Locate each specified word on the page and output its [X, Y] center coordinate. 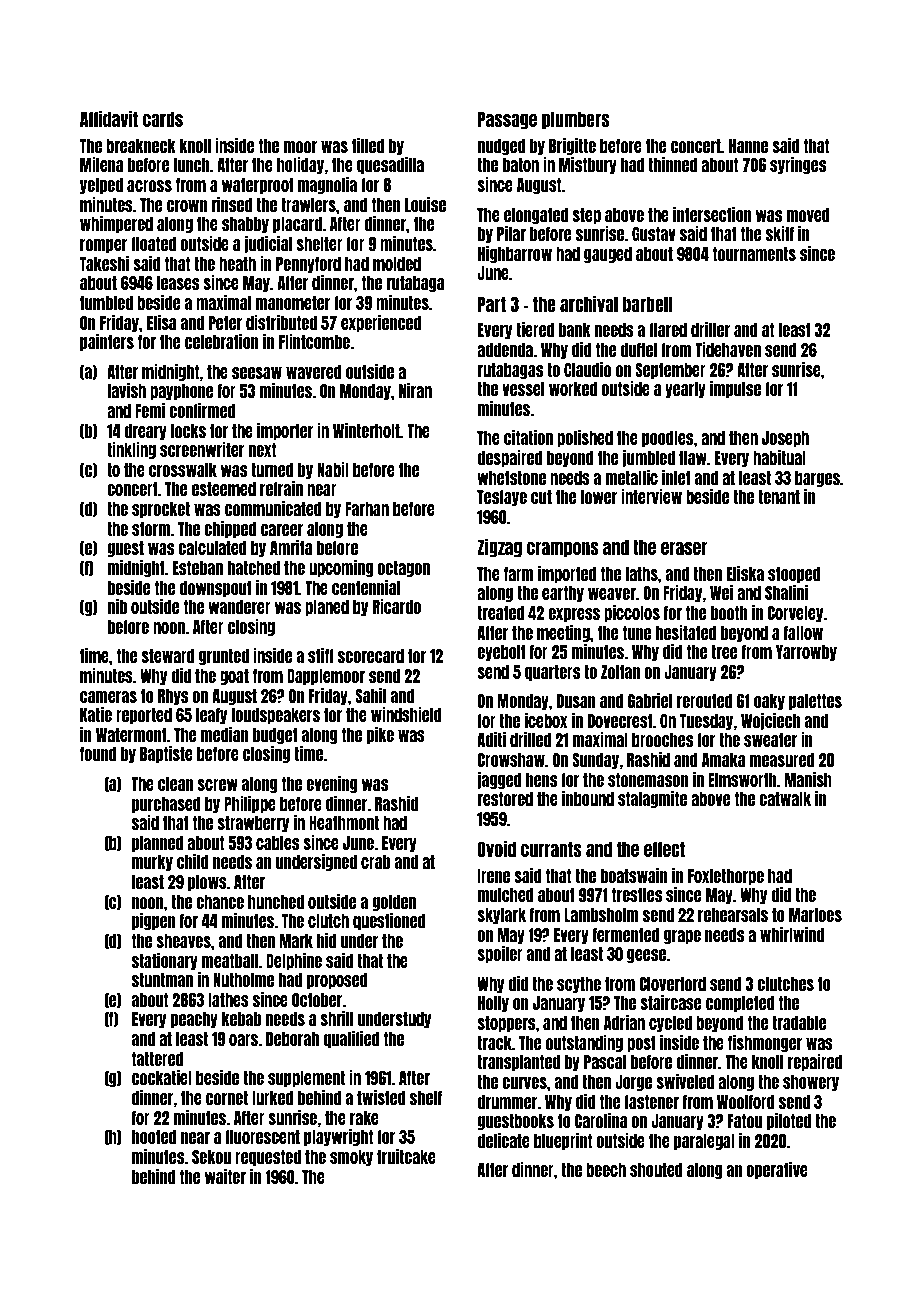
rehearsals [733, 915]
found [98, 754]
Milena [101, 164]
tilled [368, 145]
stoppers [506, 1024]
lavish [127, 390]
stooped [794, 575]
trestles [637, 895]
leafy [211, 716]
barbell [647, 304]
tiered [535, 329]
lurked [272, 1098]
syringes [798, 165]
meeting [563, 633]
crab [375, 862]
